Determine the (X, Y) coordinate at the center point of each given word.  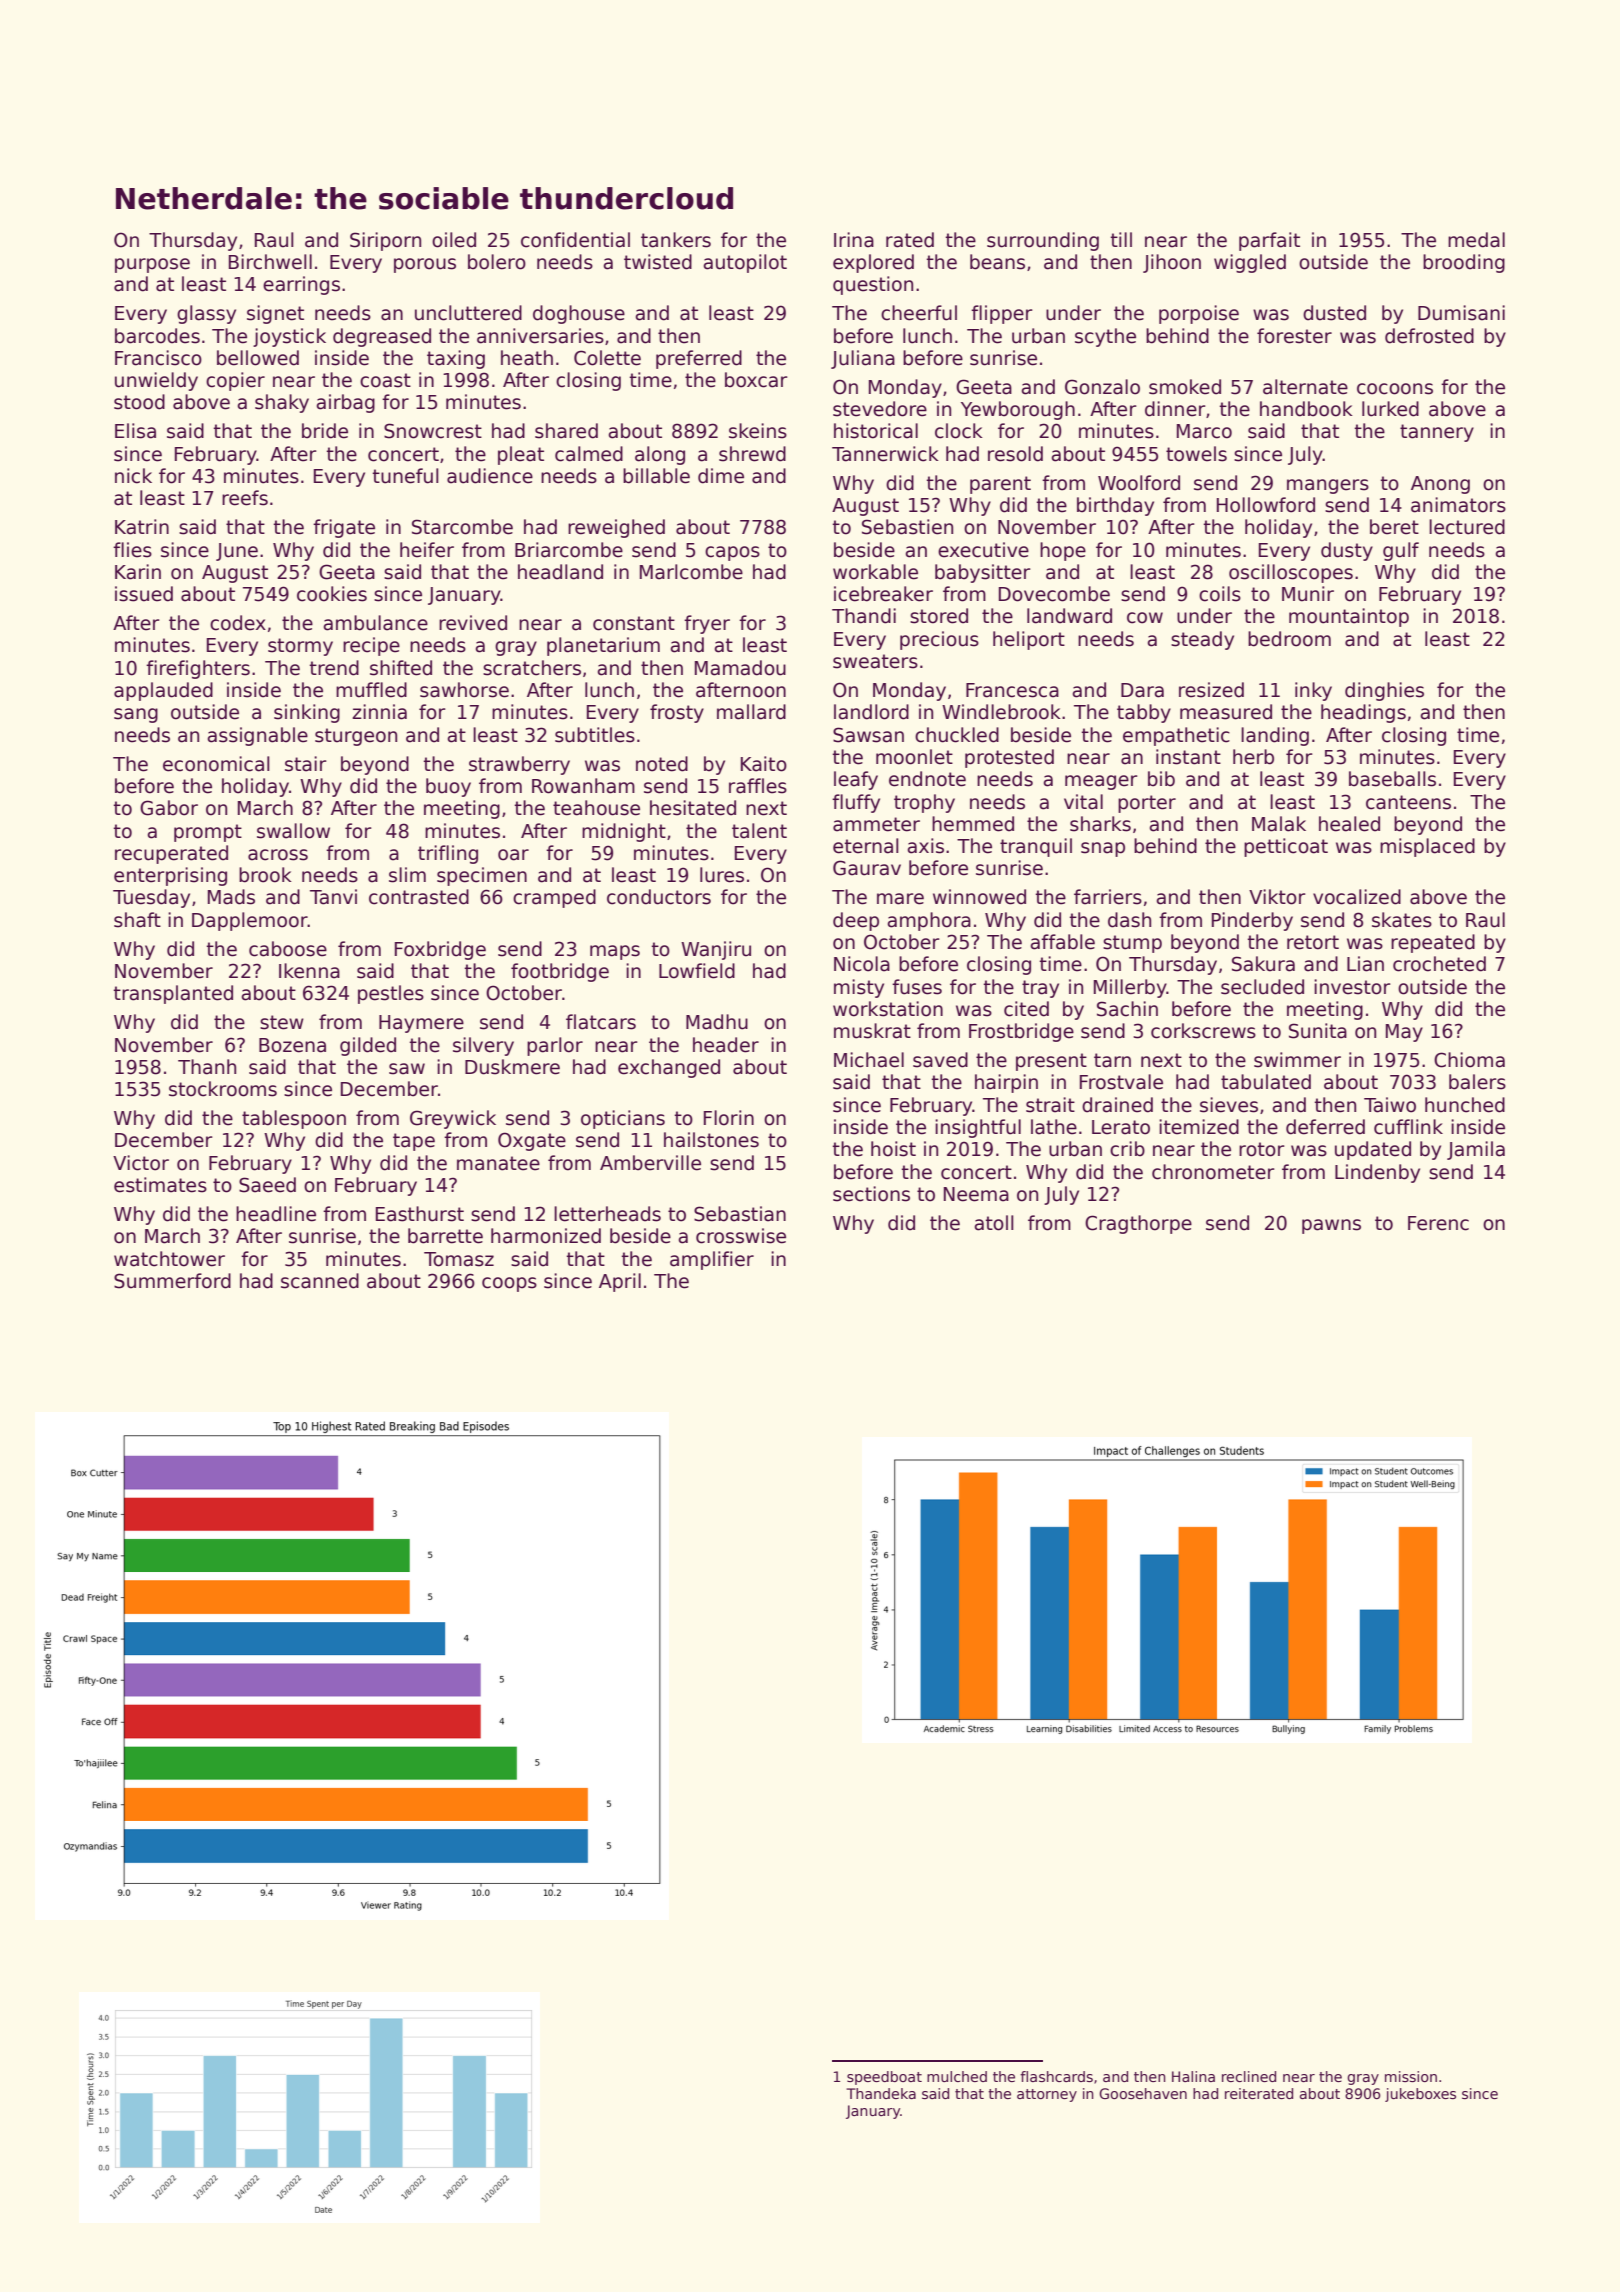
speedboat (884, 2078)
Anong (1440, 485)
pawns (1331, 1226)
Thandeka (881, 2093)
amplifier (712, 1260)
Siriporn (385, 241)
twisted (658, 262)
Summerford (172, 1281)
